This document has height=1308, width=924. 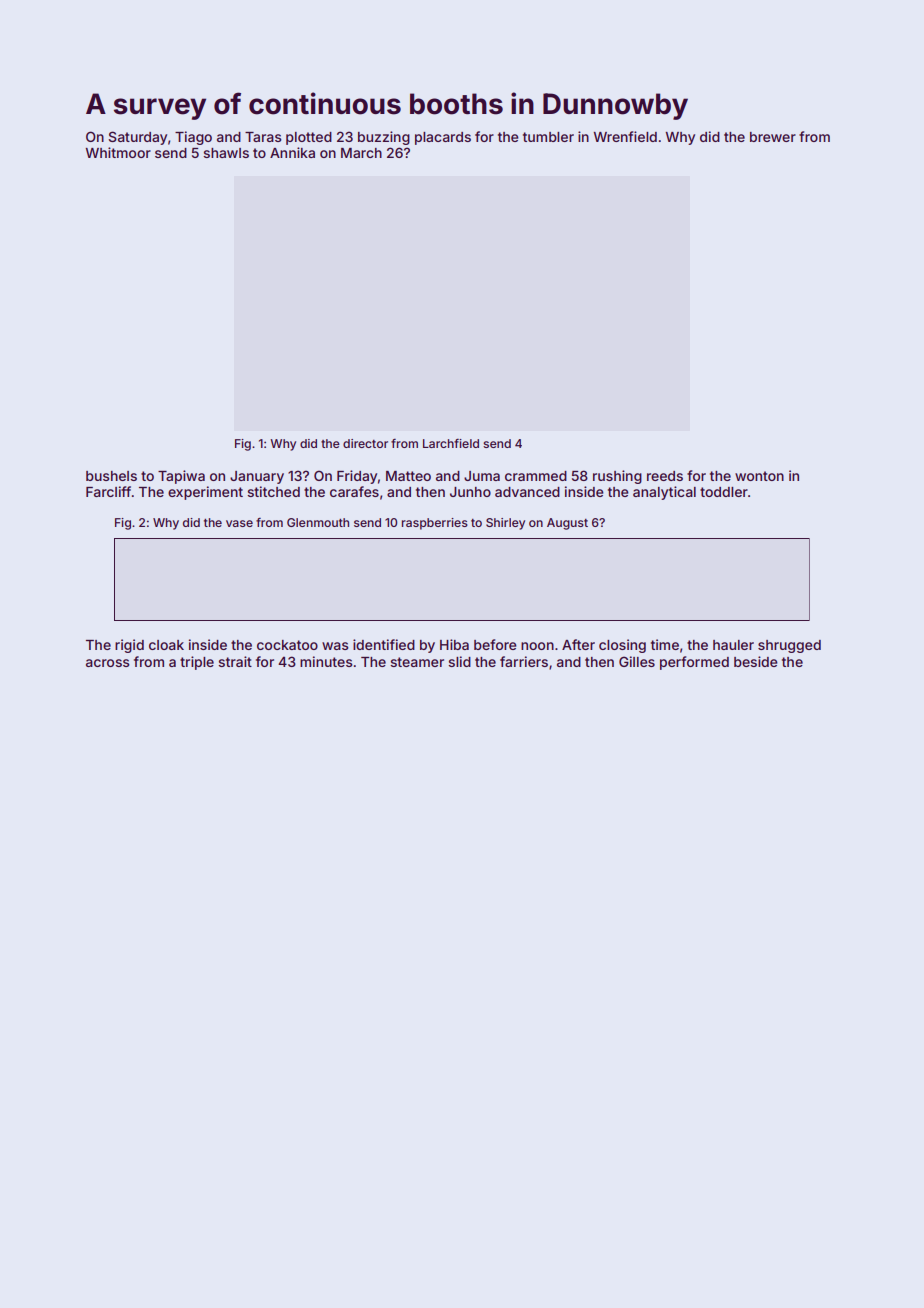 What do you see at coordinates (166, 645) in the document?
I see `cloak` at bounding box center [166, 645].
